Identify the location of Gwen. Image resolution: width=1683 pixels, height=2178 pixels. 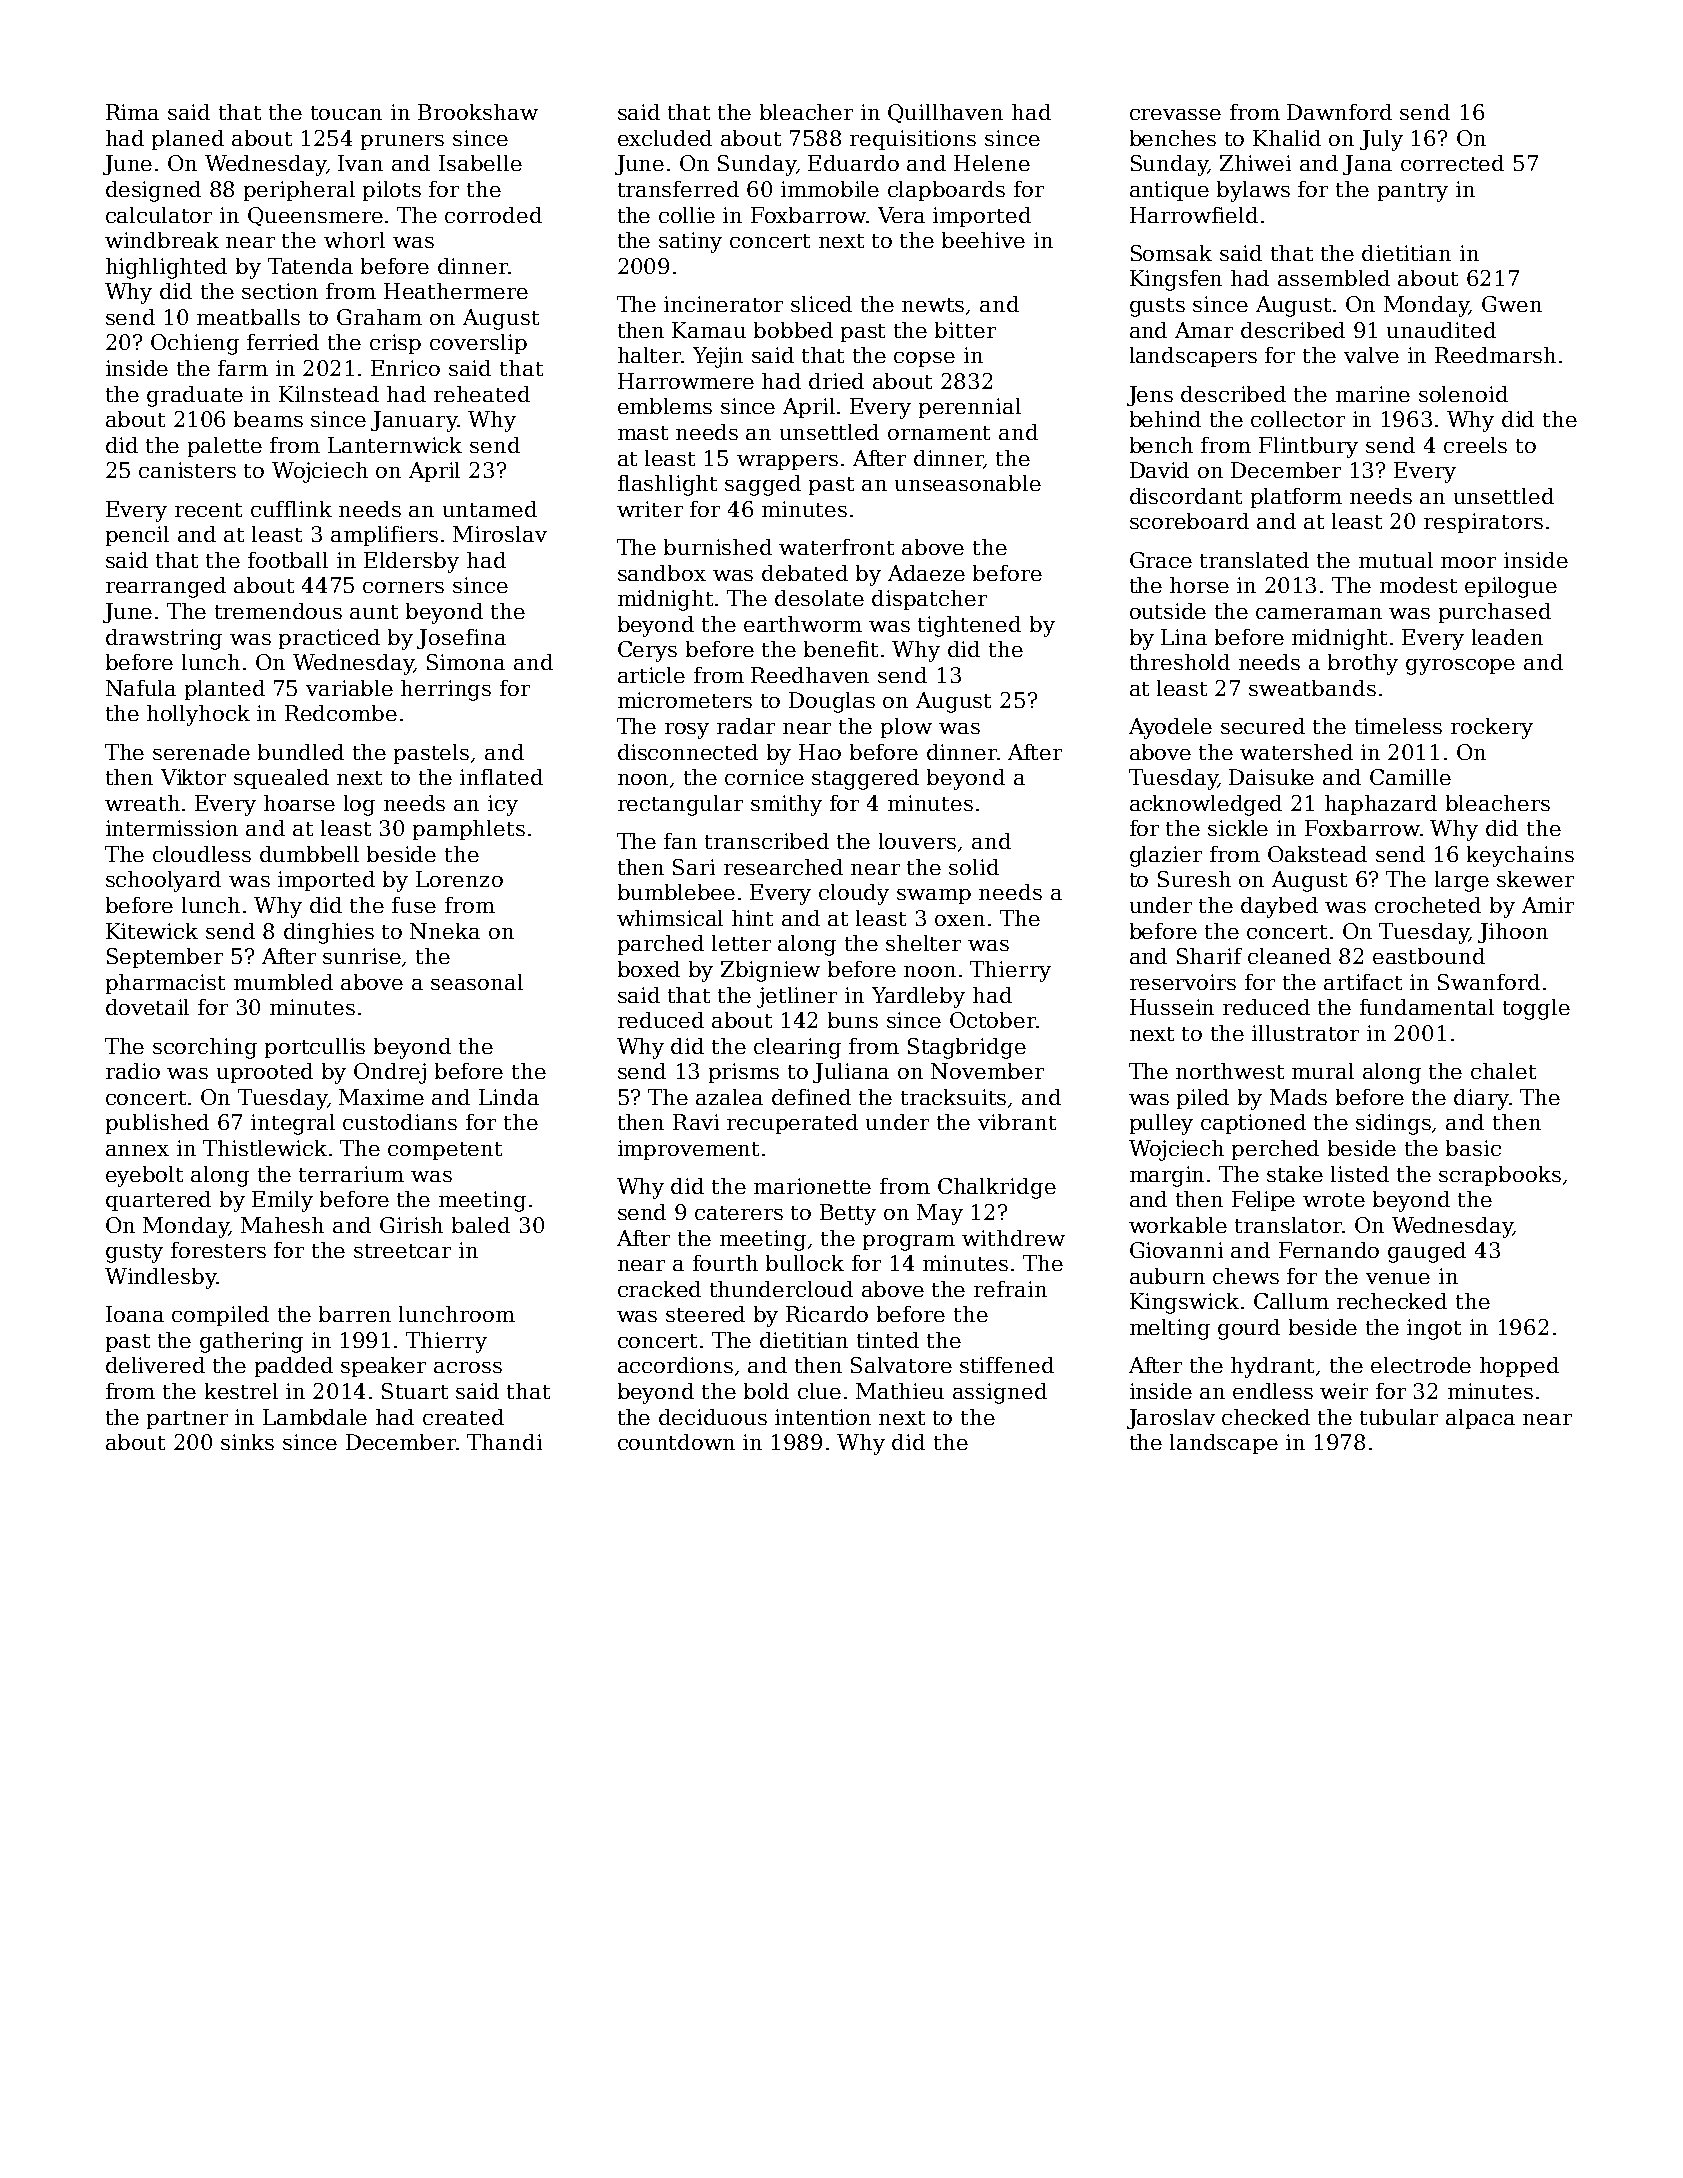
(1512, 304).
